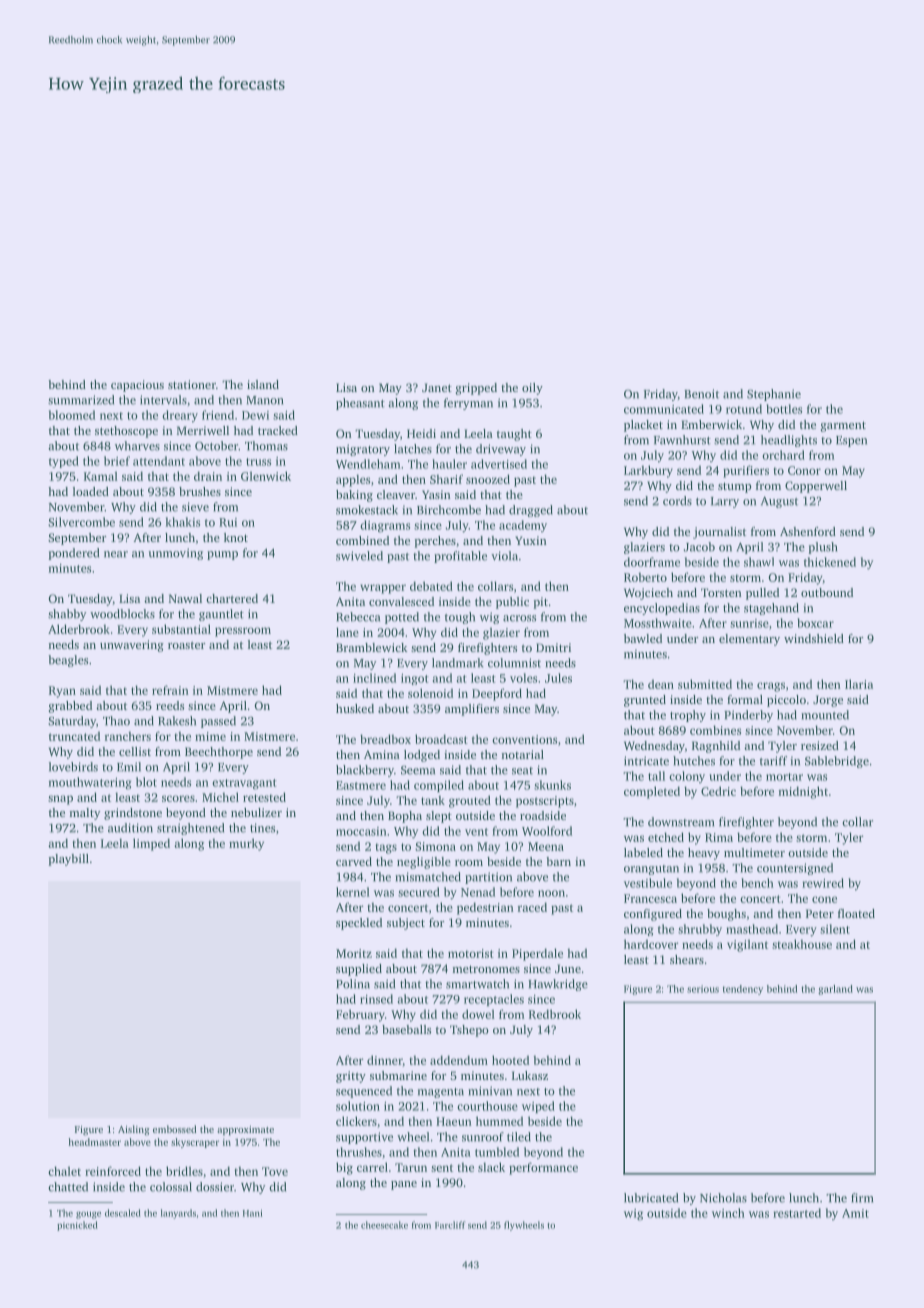 Image resolution: width=924 pixels, height=1308 pixels. I want to click on lanyards, so click(178, 1214).
